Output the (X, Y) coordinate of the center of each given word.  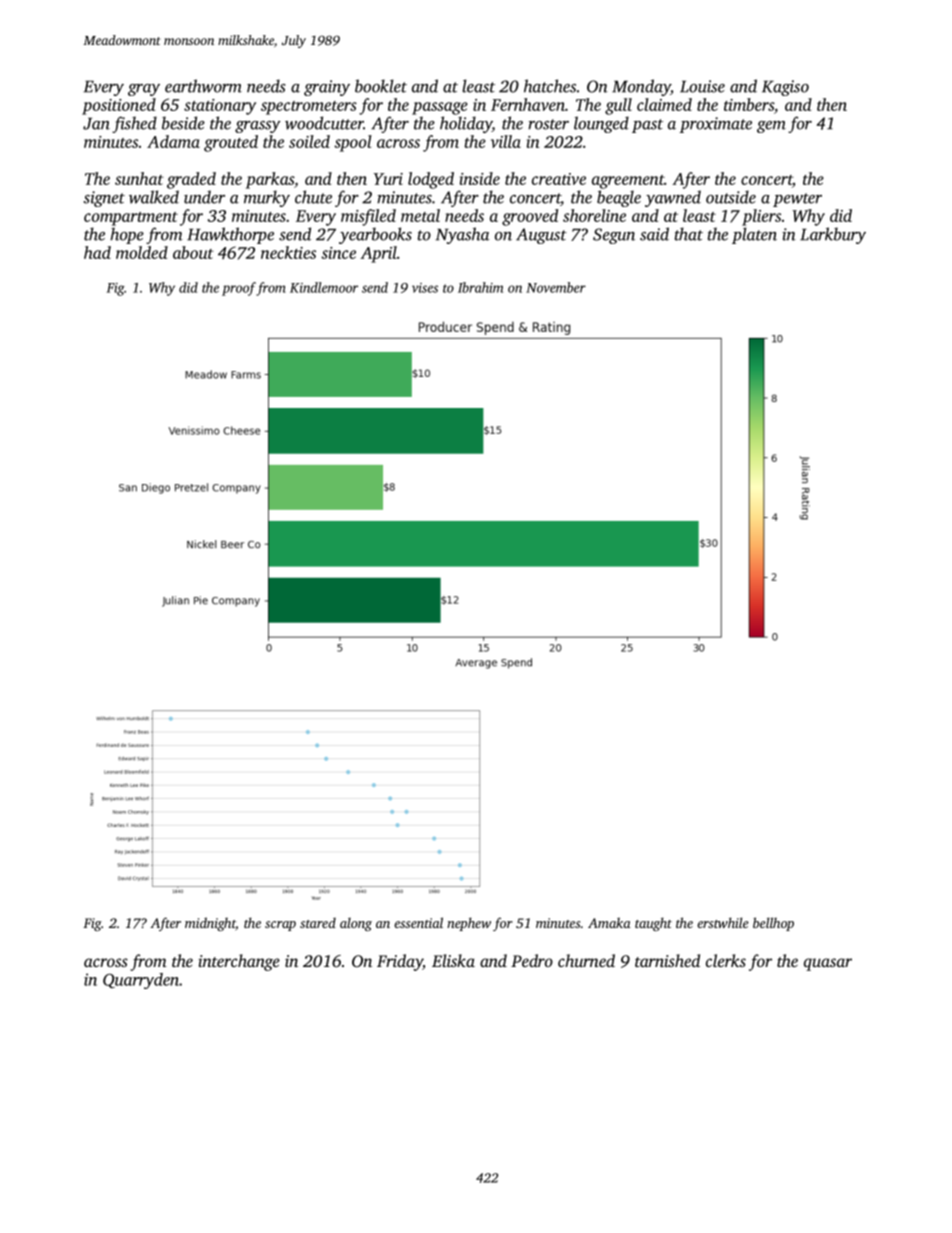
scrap (280, 926)
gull (618, 106)
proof (239, 289)
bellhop (773, 924)
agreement (628, 182)
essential (418, 922)
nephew (469, 924)
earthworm (203, 86)
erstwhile (723, 922)
